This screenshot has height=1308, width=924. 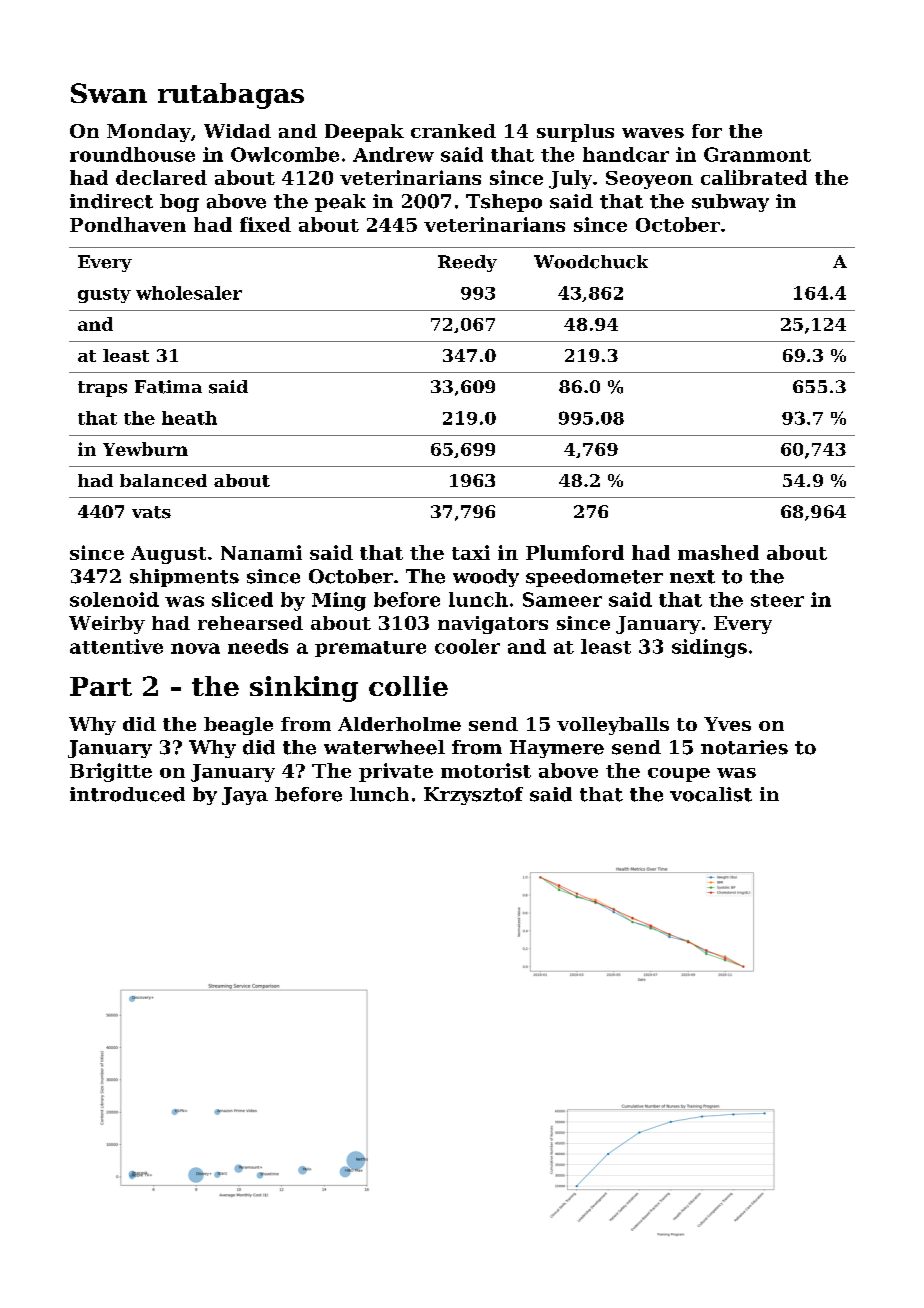 What do you see at coordinates (370, 649) in the screenshot?
I see `premature` at bounding box center [370, 649].
